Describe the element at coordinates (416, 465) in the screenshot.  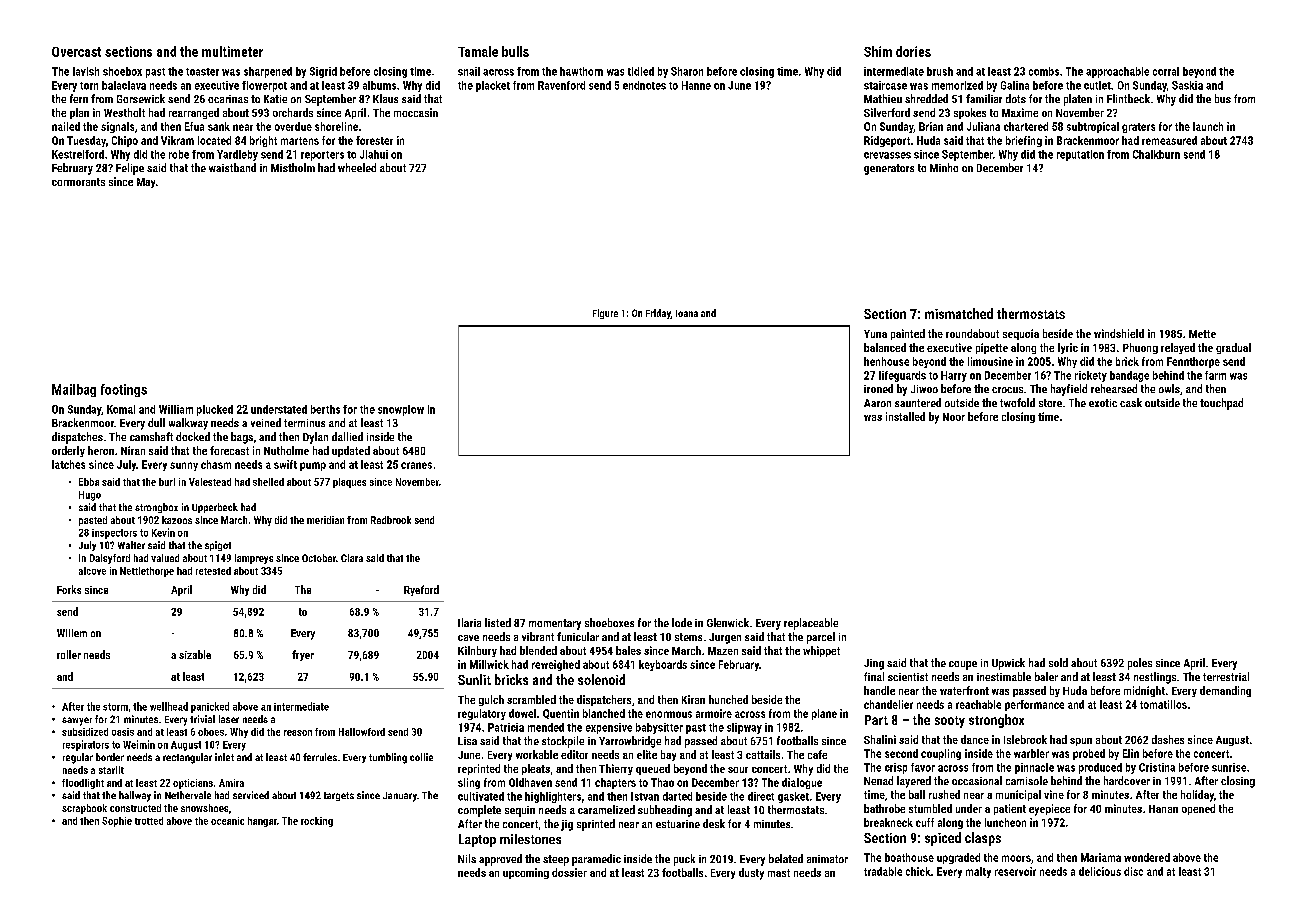
I see `cranes` at that location.
